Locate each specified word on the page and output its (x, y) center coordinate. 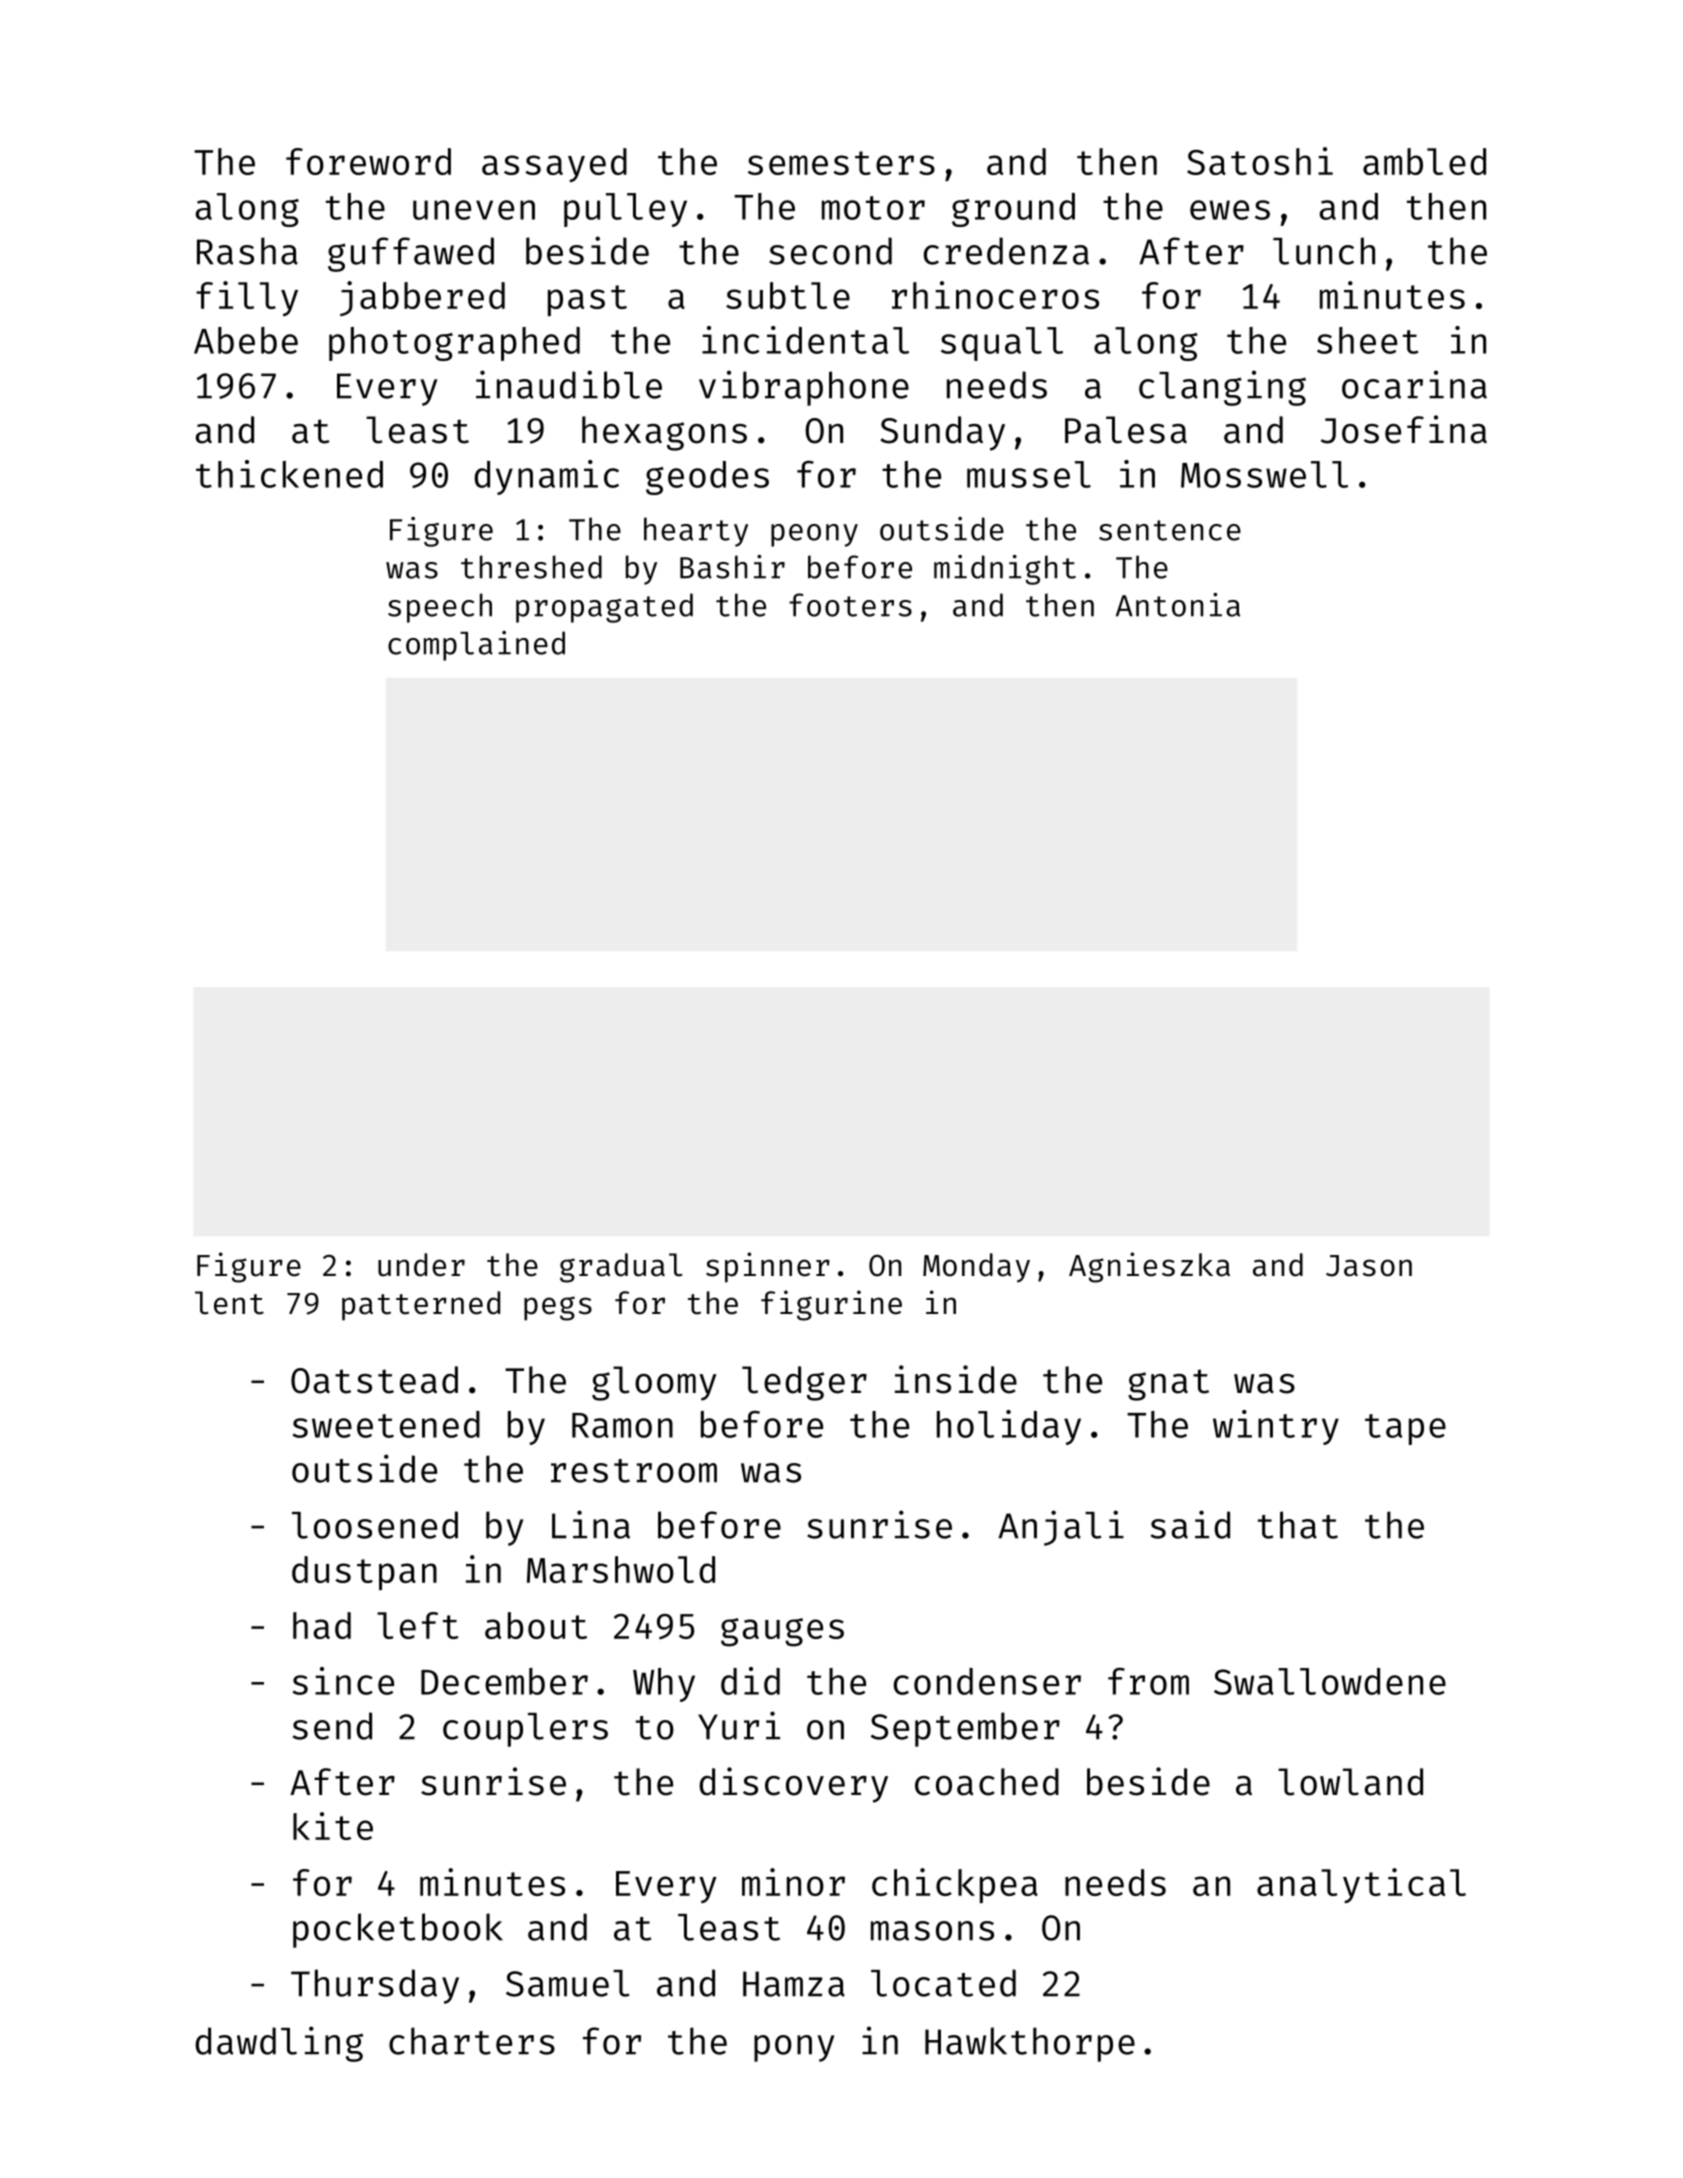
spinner (768, 1267)
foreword (368, 161)
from (1148, 1681)
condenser (987, 1681)
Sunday (942, 433)
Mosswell (1264, 474)
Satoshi (1260, 161)
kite (333, 1826)
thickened (289, 474)
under (421, 1265)
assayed (554, 165)
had (322, 1625)
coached (987, 1782)
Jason (1369, 1266)
